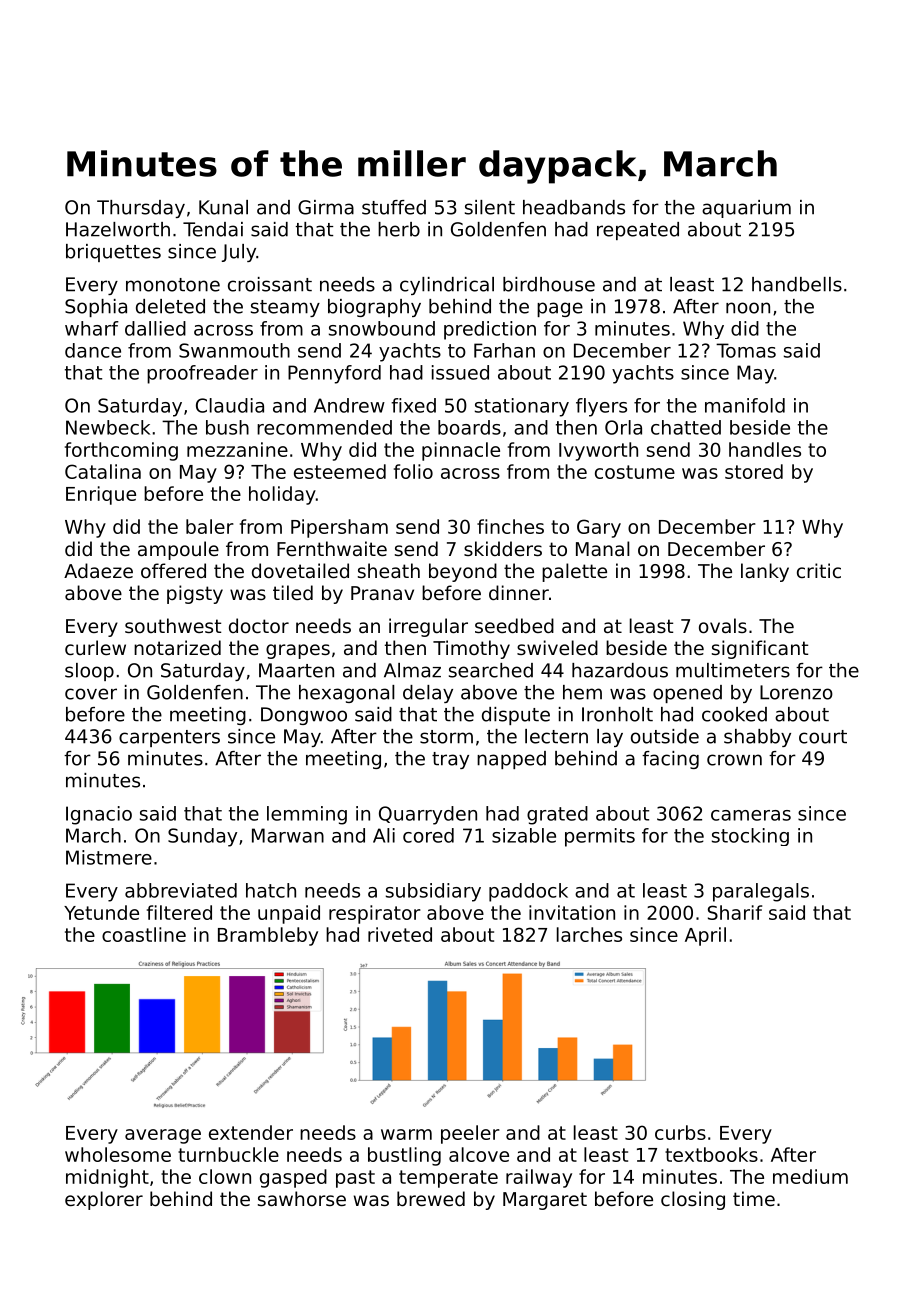 The width and height of the screenshot is (924, 1314). What do you see at coordinates (761, 892) in the screenshot?
I see `paralegals` at bounding box center [761, 892].
